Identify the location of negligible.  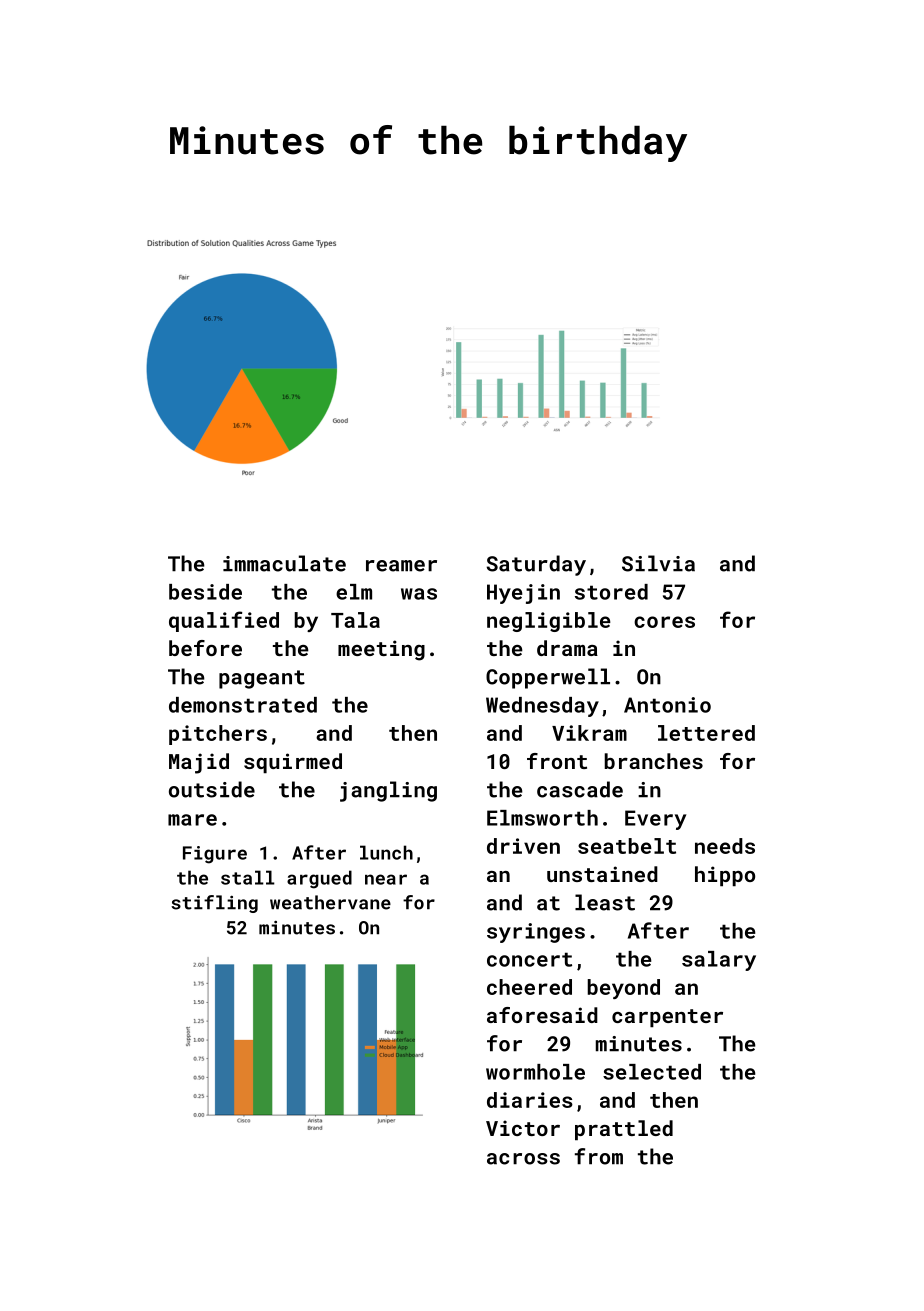
(549, 622).
